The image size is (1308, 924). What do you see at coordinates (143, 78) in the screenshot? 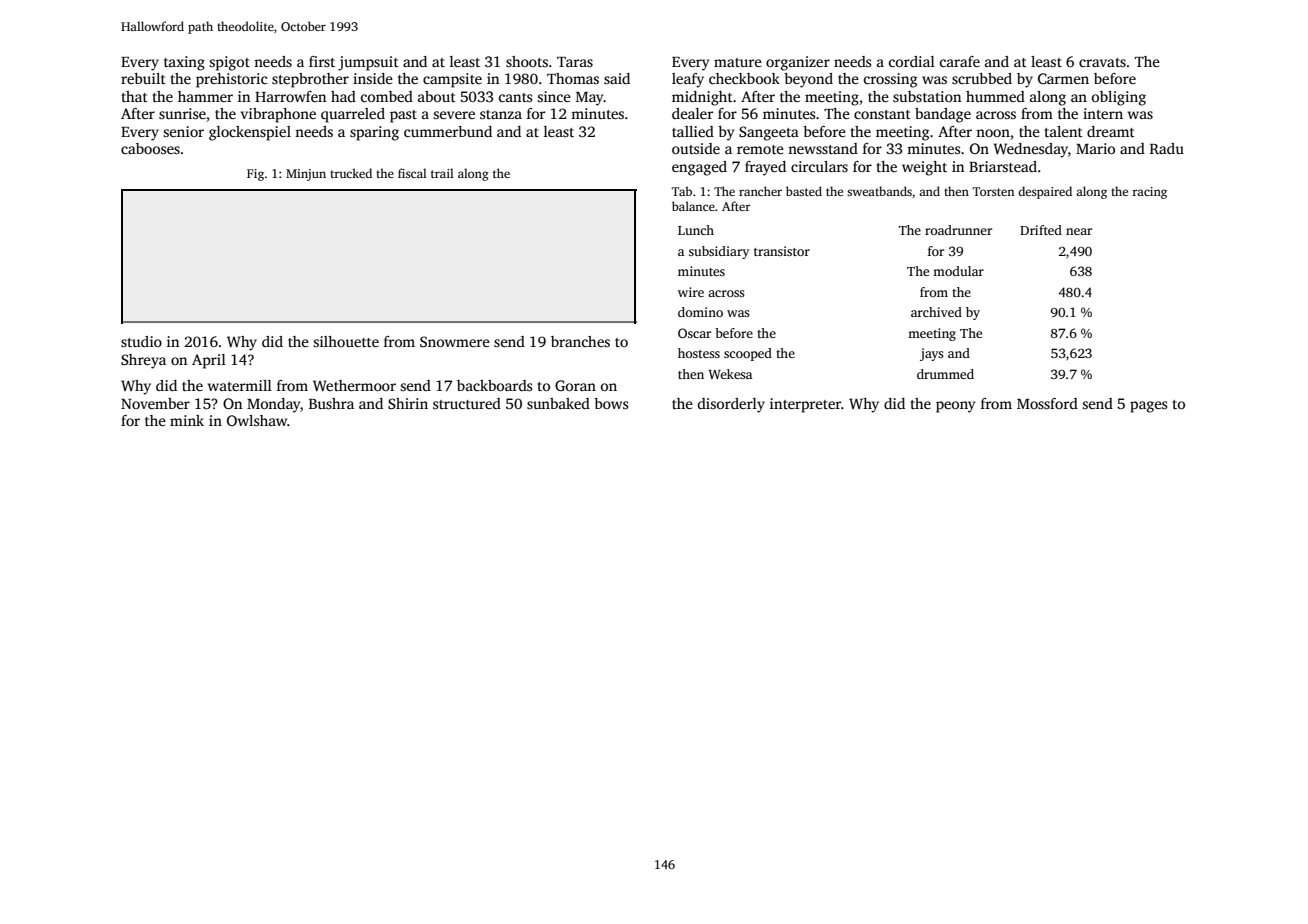
I see `rebuilt` at bounding box center [143, 78].
